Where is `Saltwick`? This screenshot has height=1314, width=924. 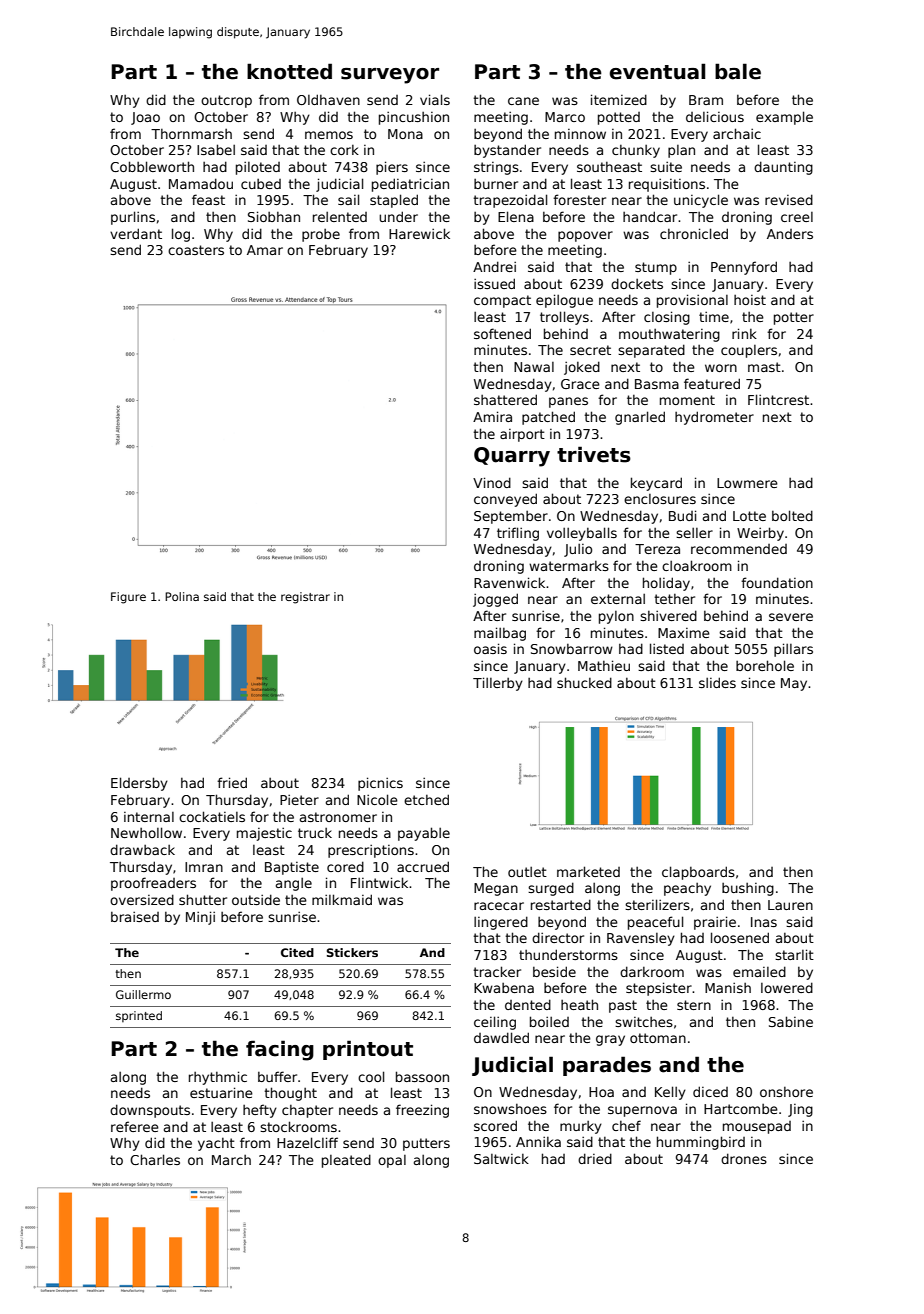
Saltwick is located at coordinates (501, 1159).
